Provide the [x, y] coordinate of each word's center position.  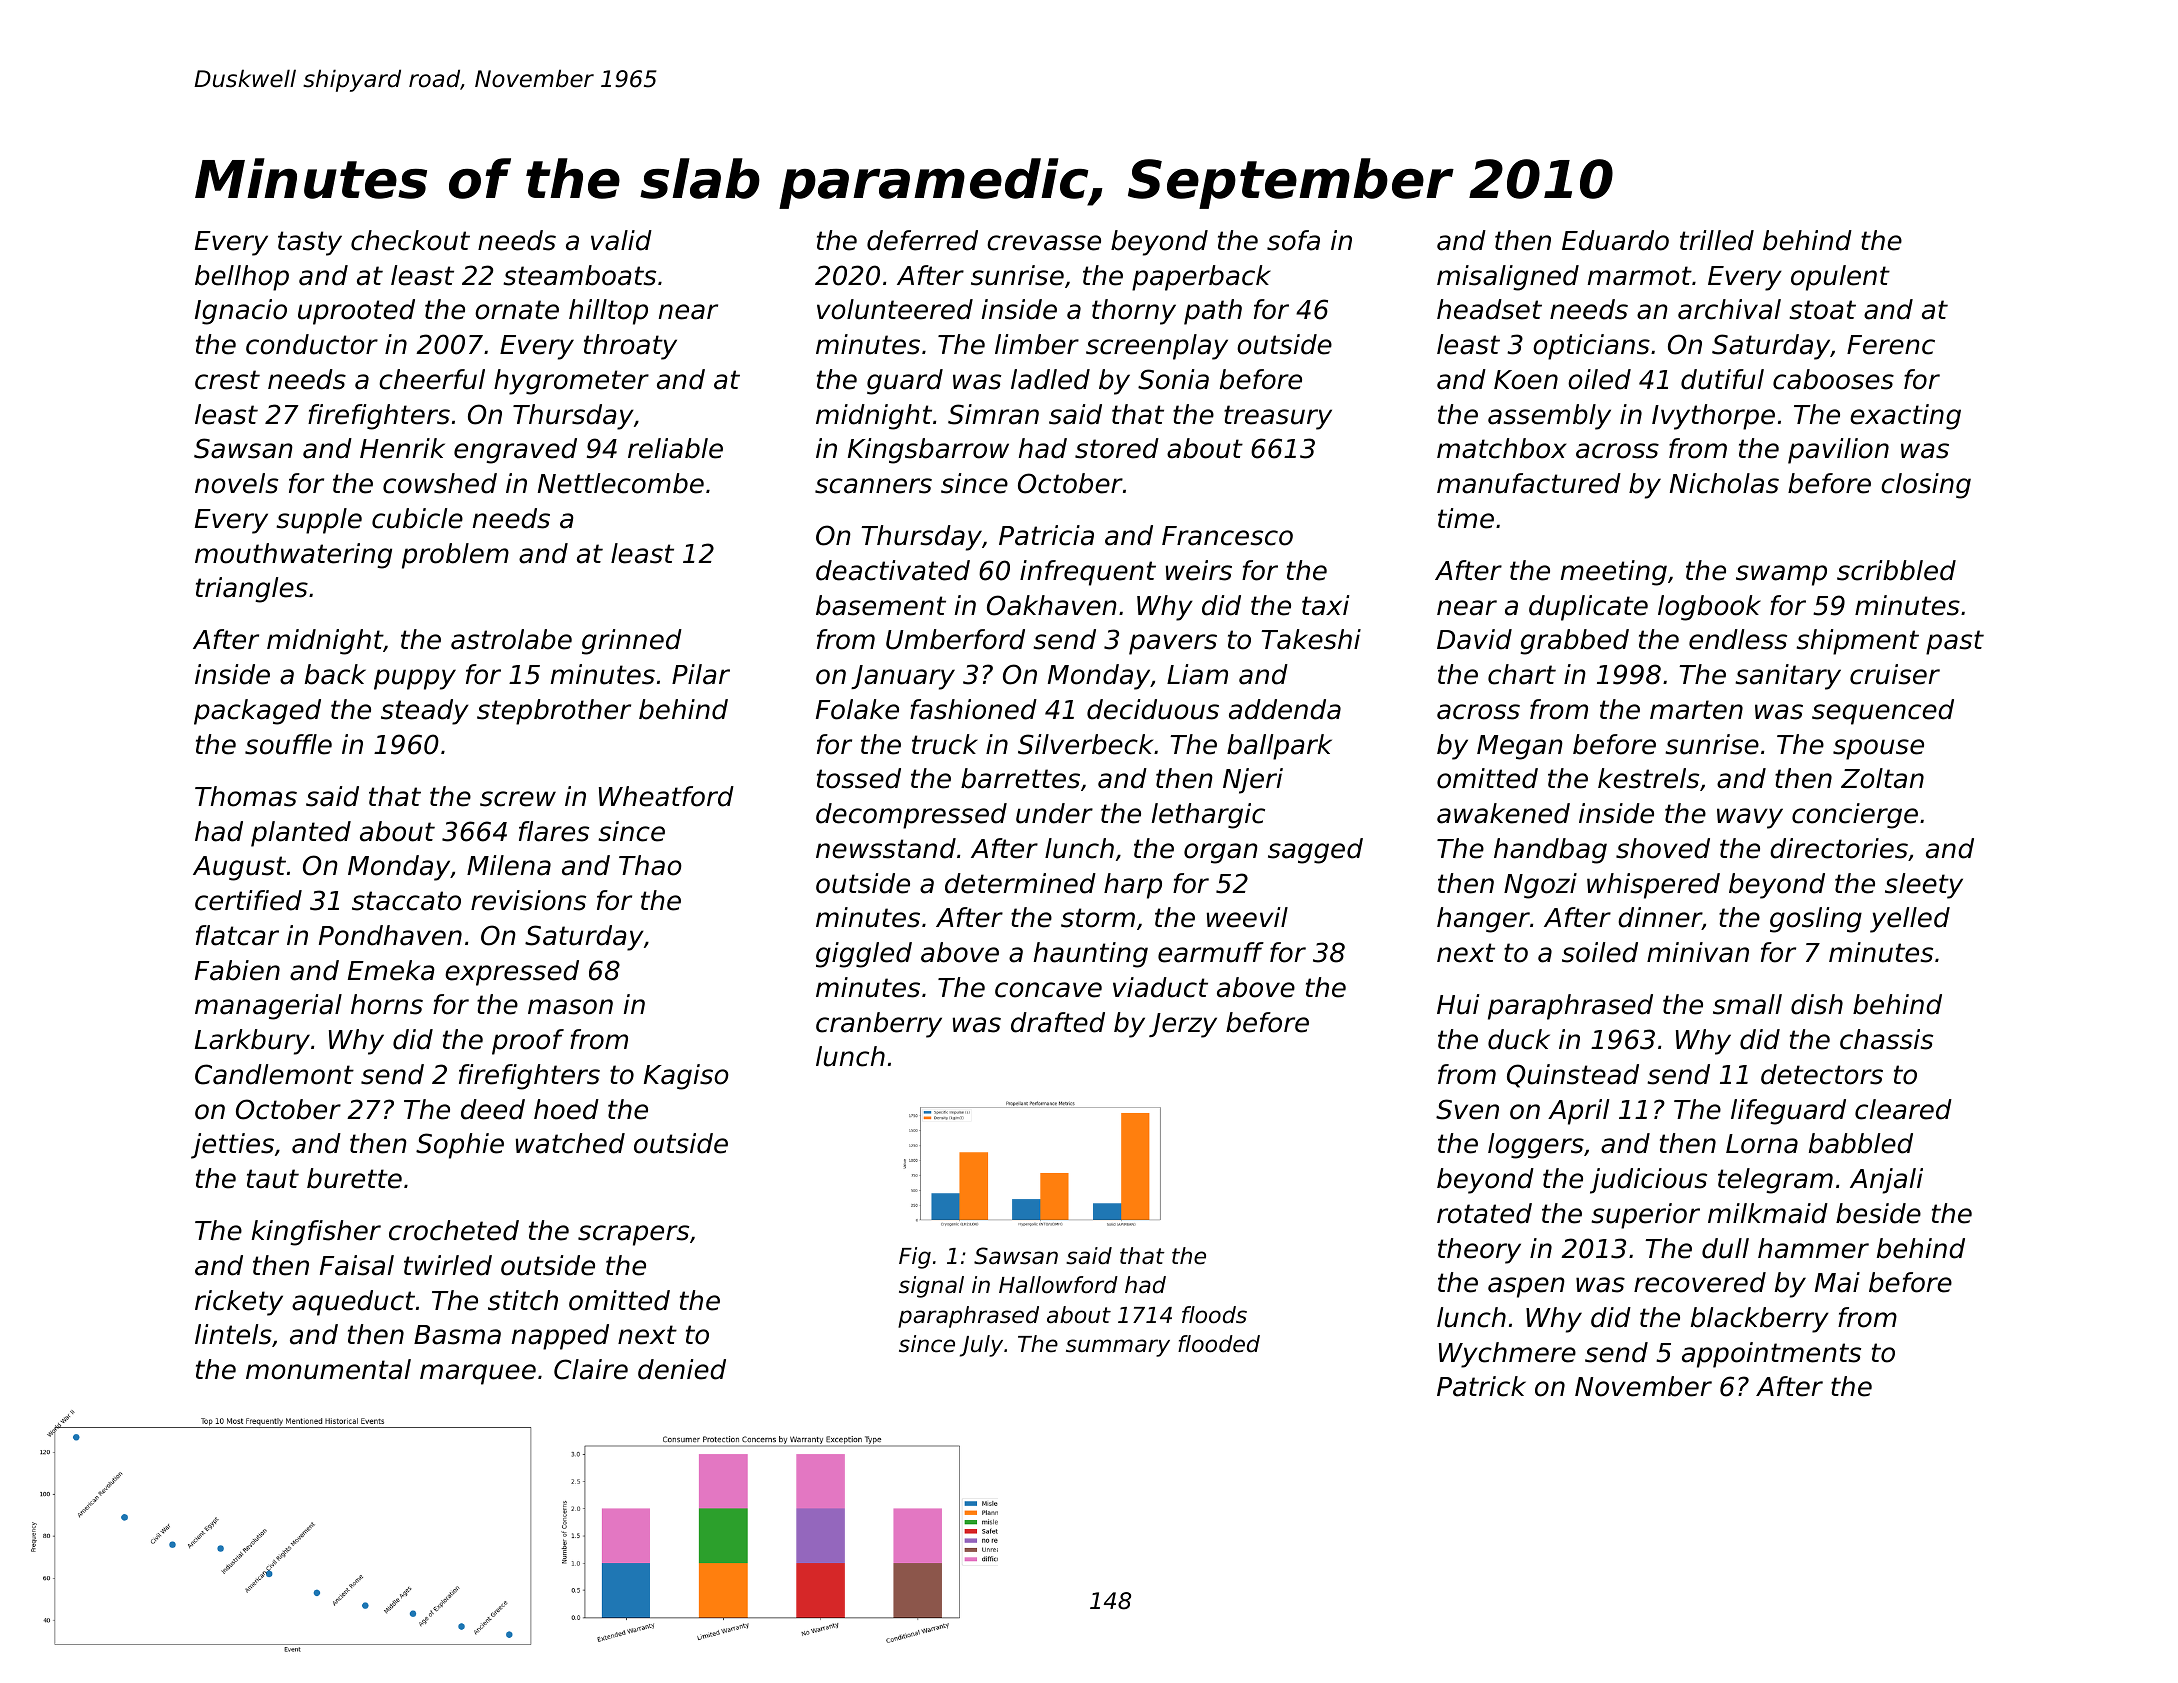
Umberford [955, 639]
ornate [517, 310]
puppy [415, 679]
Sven [1467, 1109]
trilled [1717, 240]
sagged [1315, 851]
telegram [1775, 1181]
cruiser [1895, 674]
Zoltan [1882, 778]
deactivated [893, 570]
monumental [328, 1369]
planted [301, 834]
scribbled [1896, 570]
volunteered [895, 309]
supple [319, 521]
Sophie [460, 1146]
